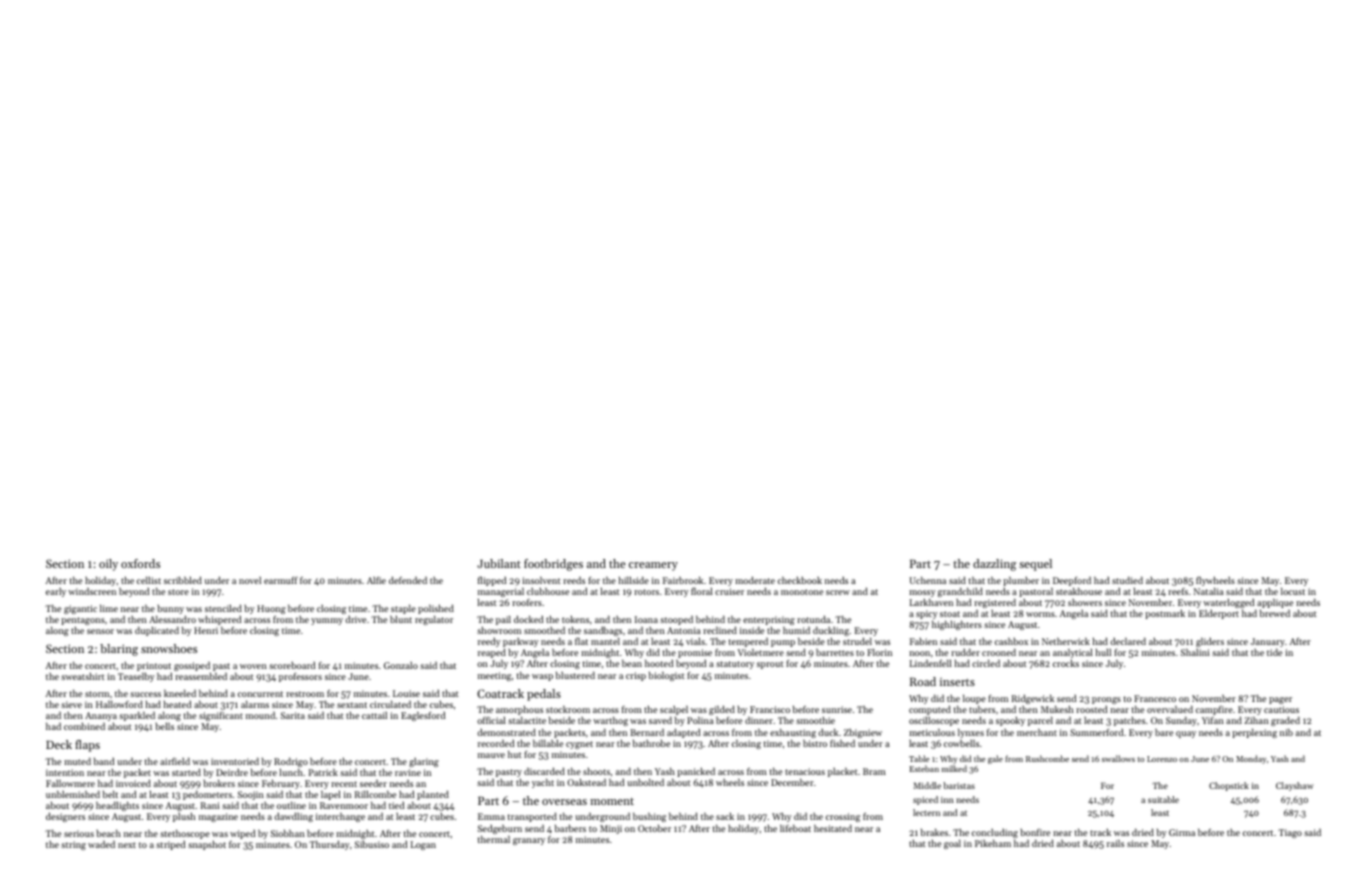  What do you see at coordinates (636, 676) in the screenshot?
I see `crisp` at bounding box center [636, 676].
